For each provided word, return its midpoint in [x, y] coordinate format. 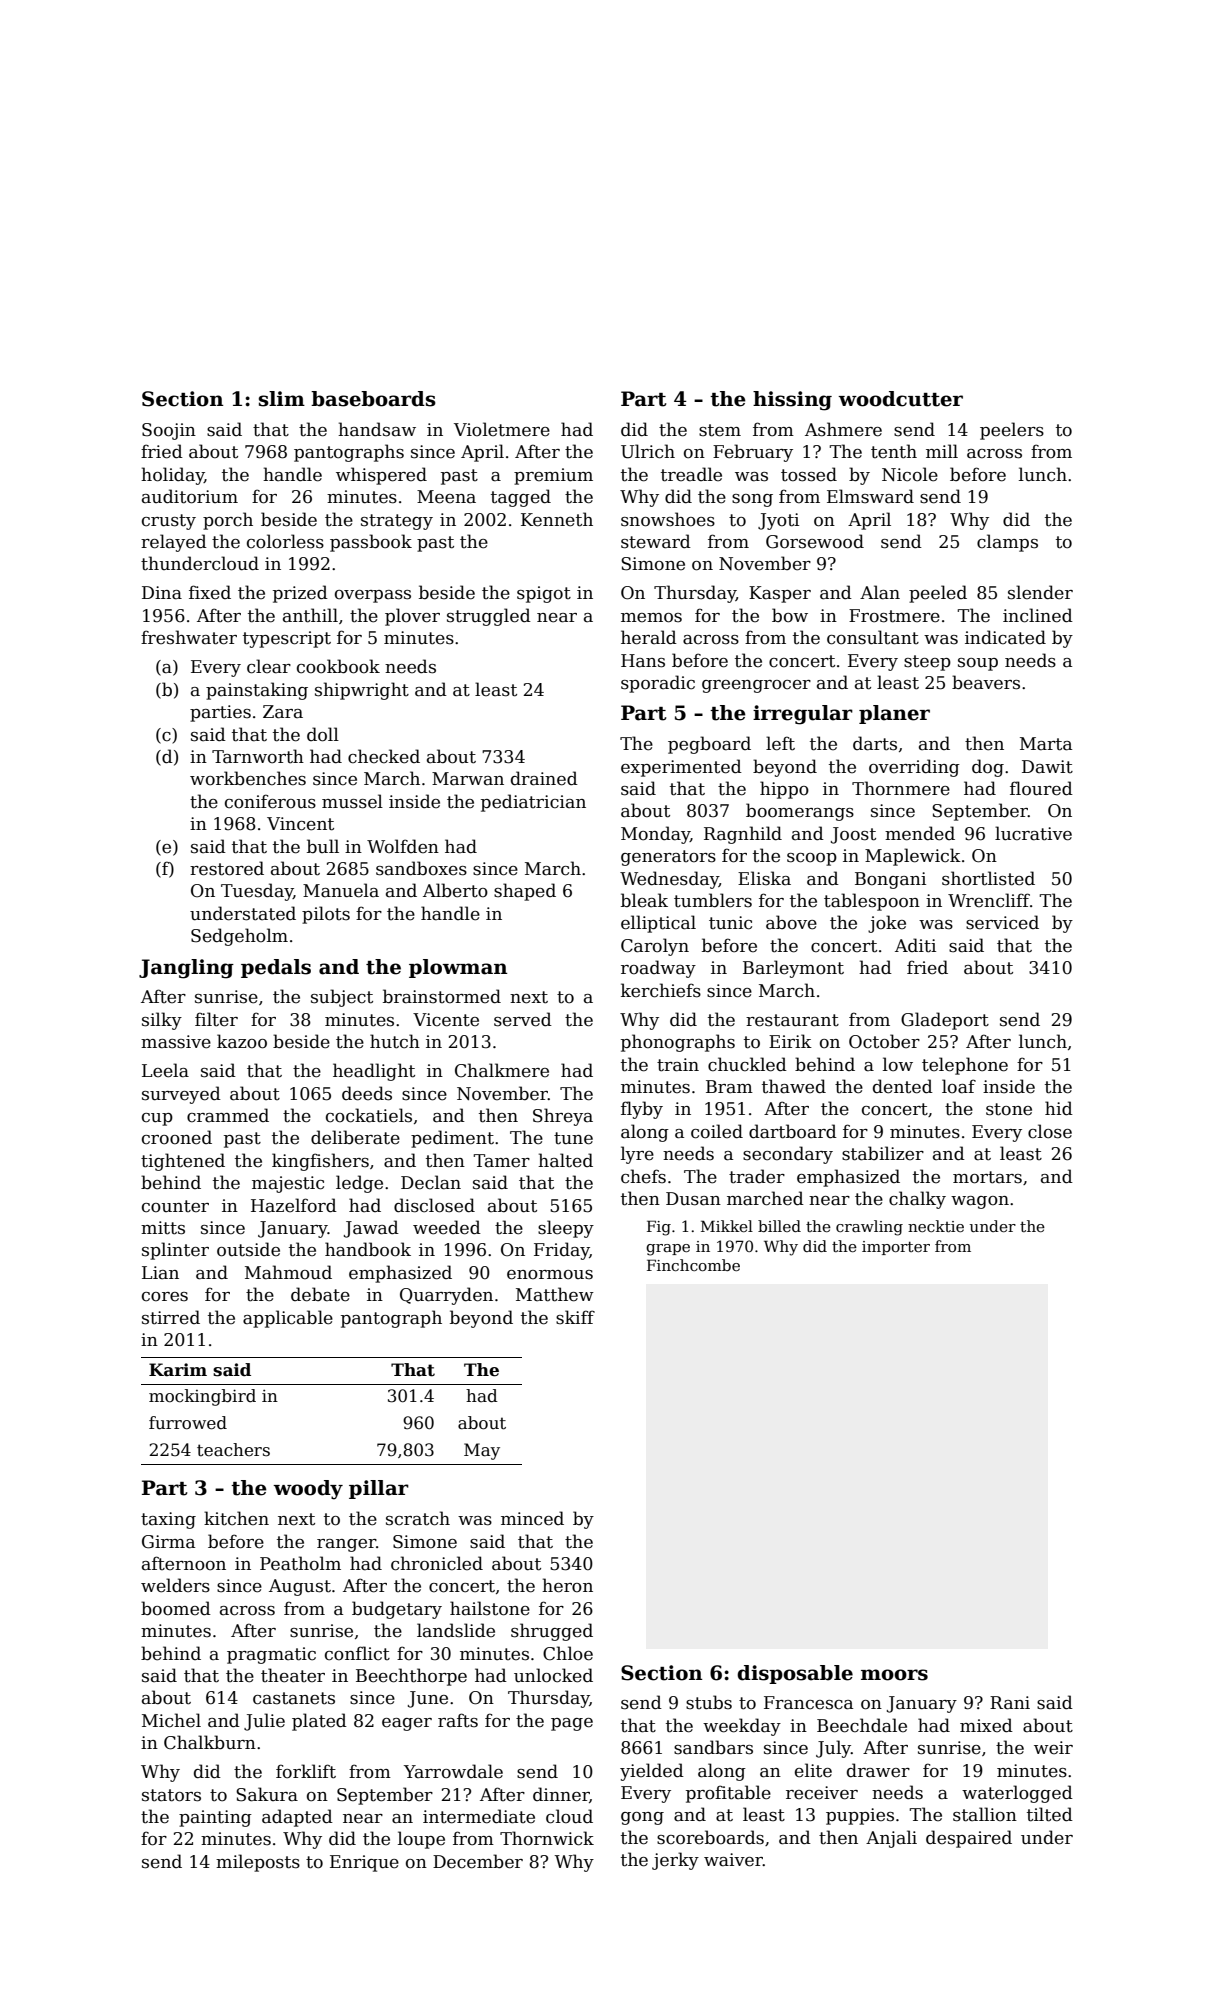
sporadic [658, 684]
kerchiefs [661, 990]
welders [175, 1585]
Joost [853, 835]
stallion [985, 1814]
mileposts [258, 1863]
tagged [521, 498]
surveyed [181, 1095]
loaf [959, 1086]
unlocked [553, 1675]
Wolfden [403, 846]
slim [282, 399]
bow [790, 615]
